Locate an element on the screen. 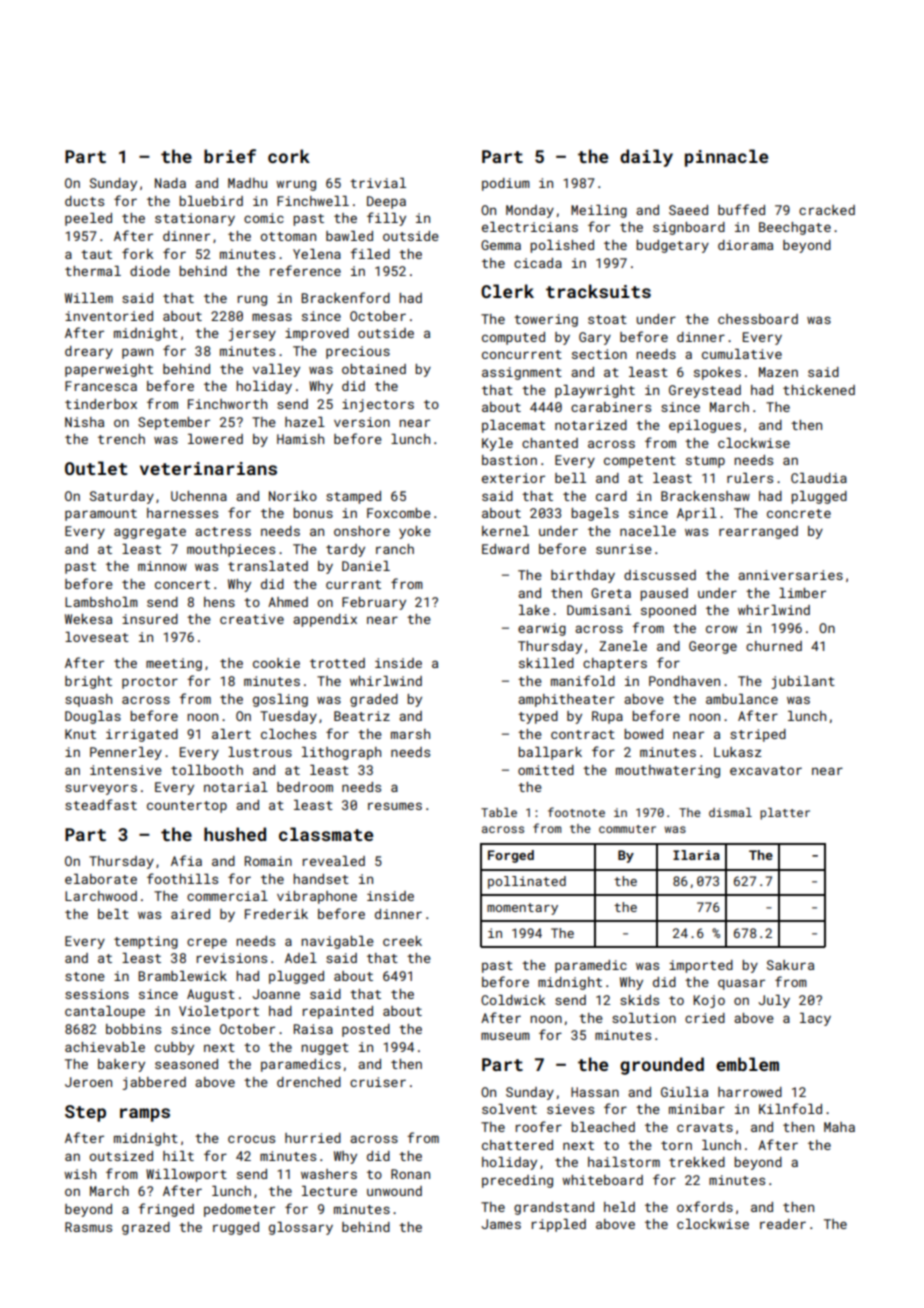 This screenshot has width=924, height=1308. Kilnfold is located at coordinates (790, 1108).
